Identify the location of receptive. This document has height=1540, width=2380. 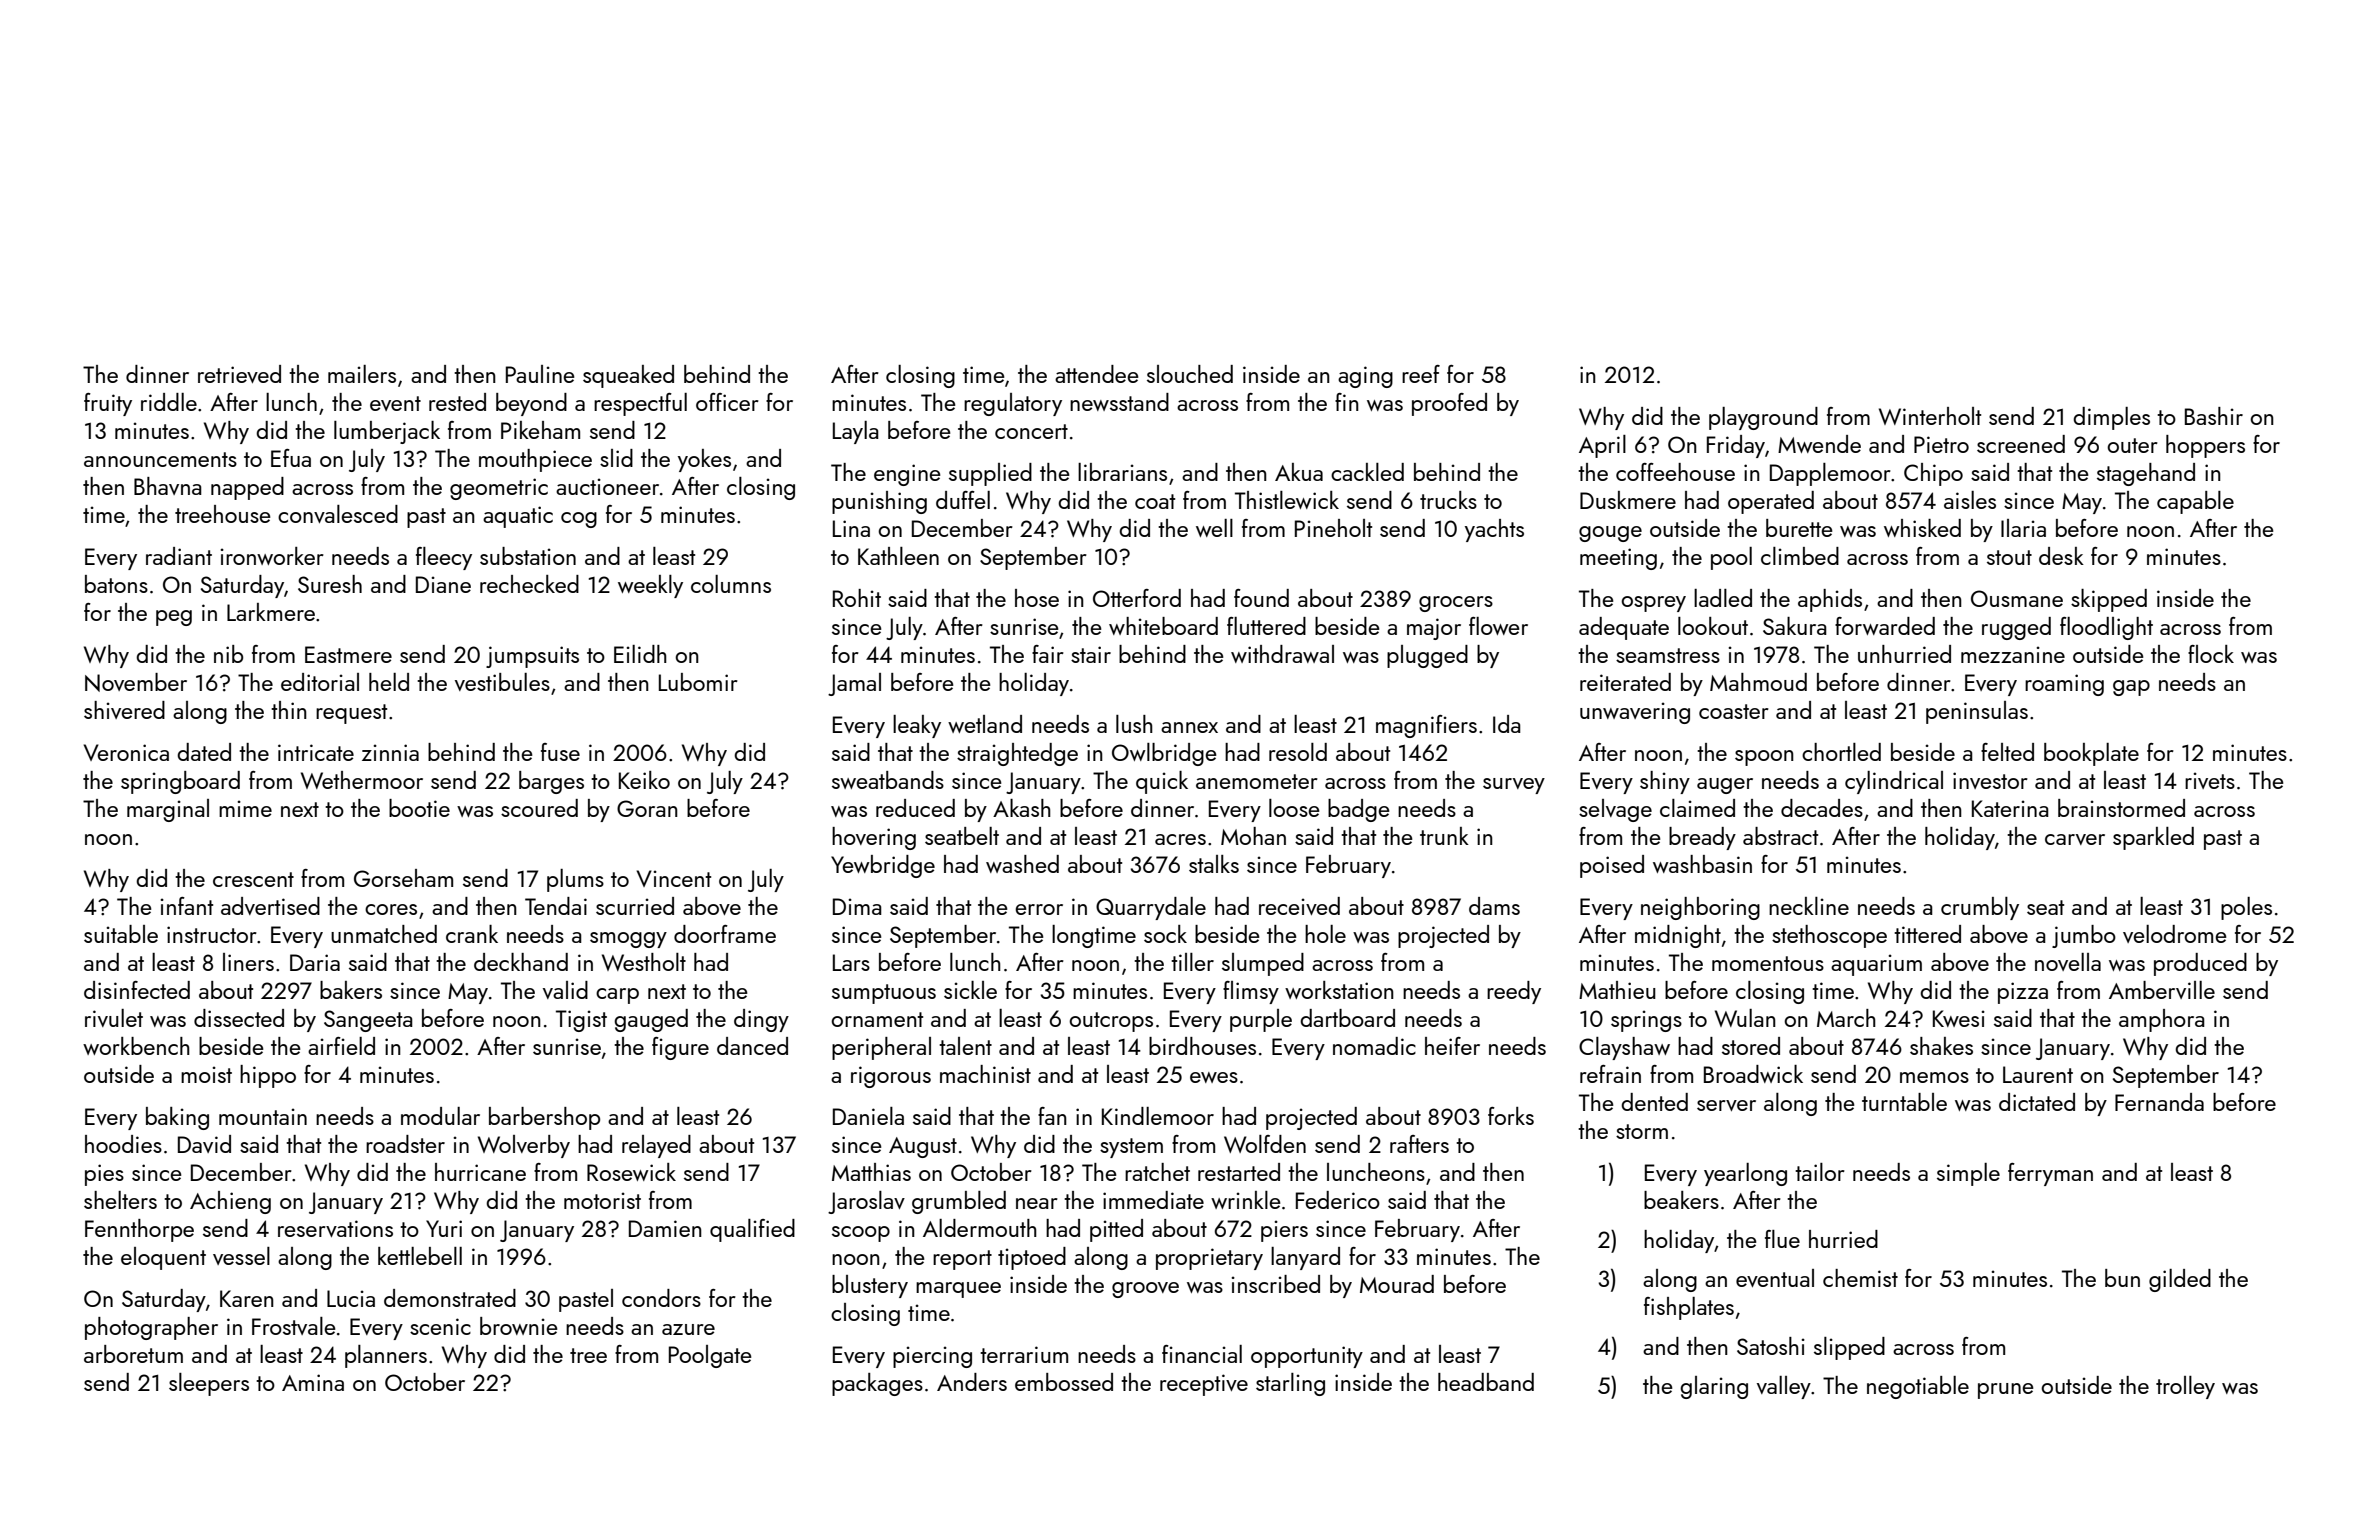
(1204, 1385).
